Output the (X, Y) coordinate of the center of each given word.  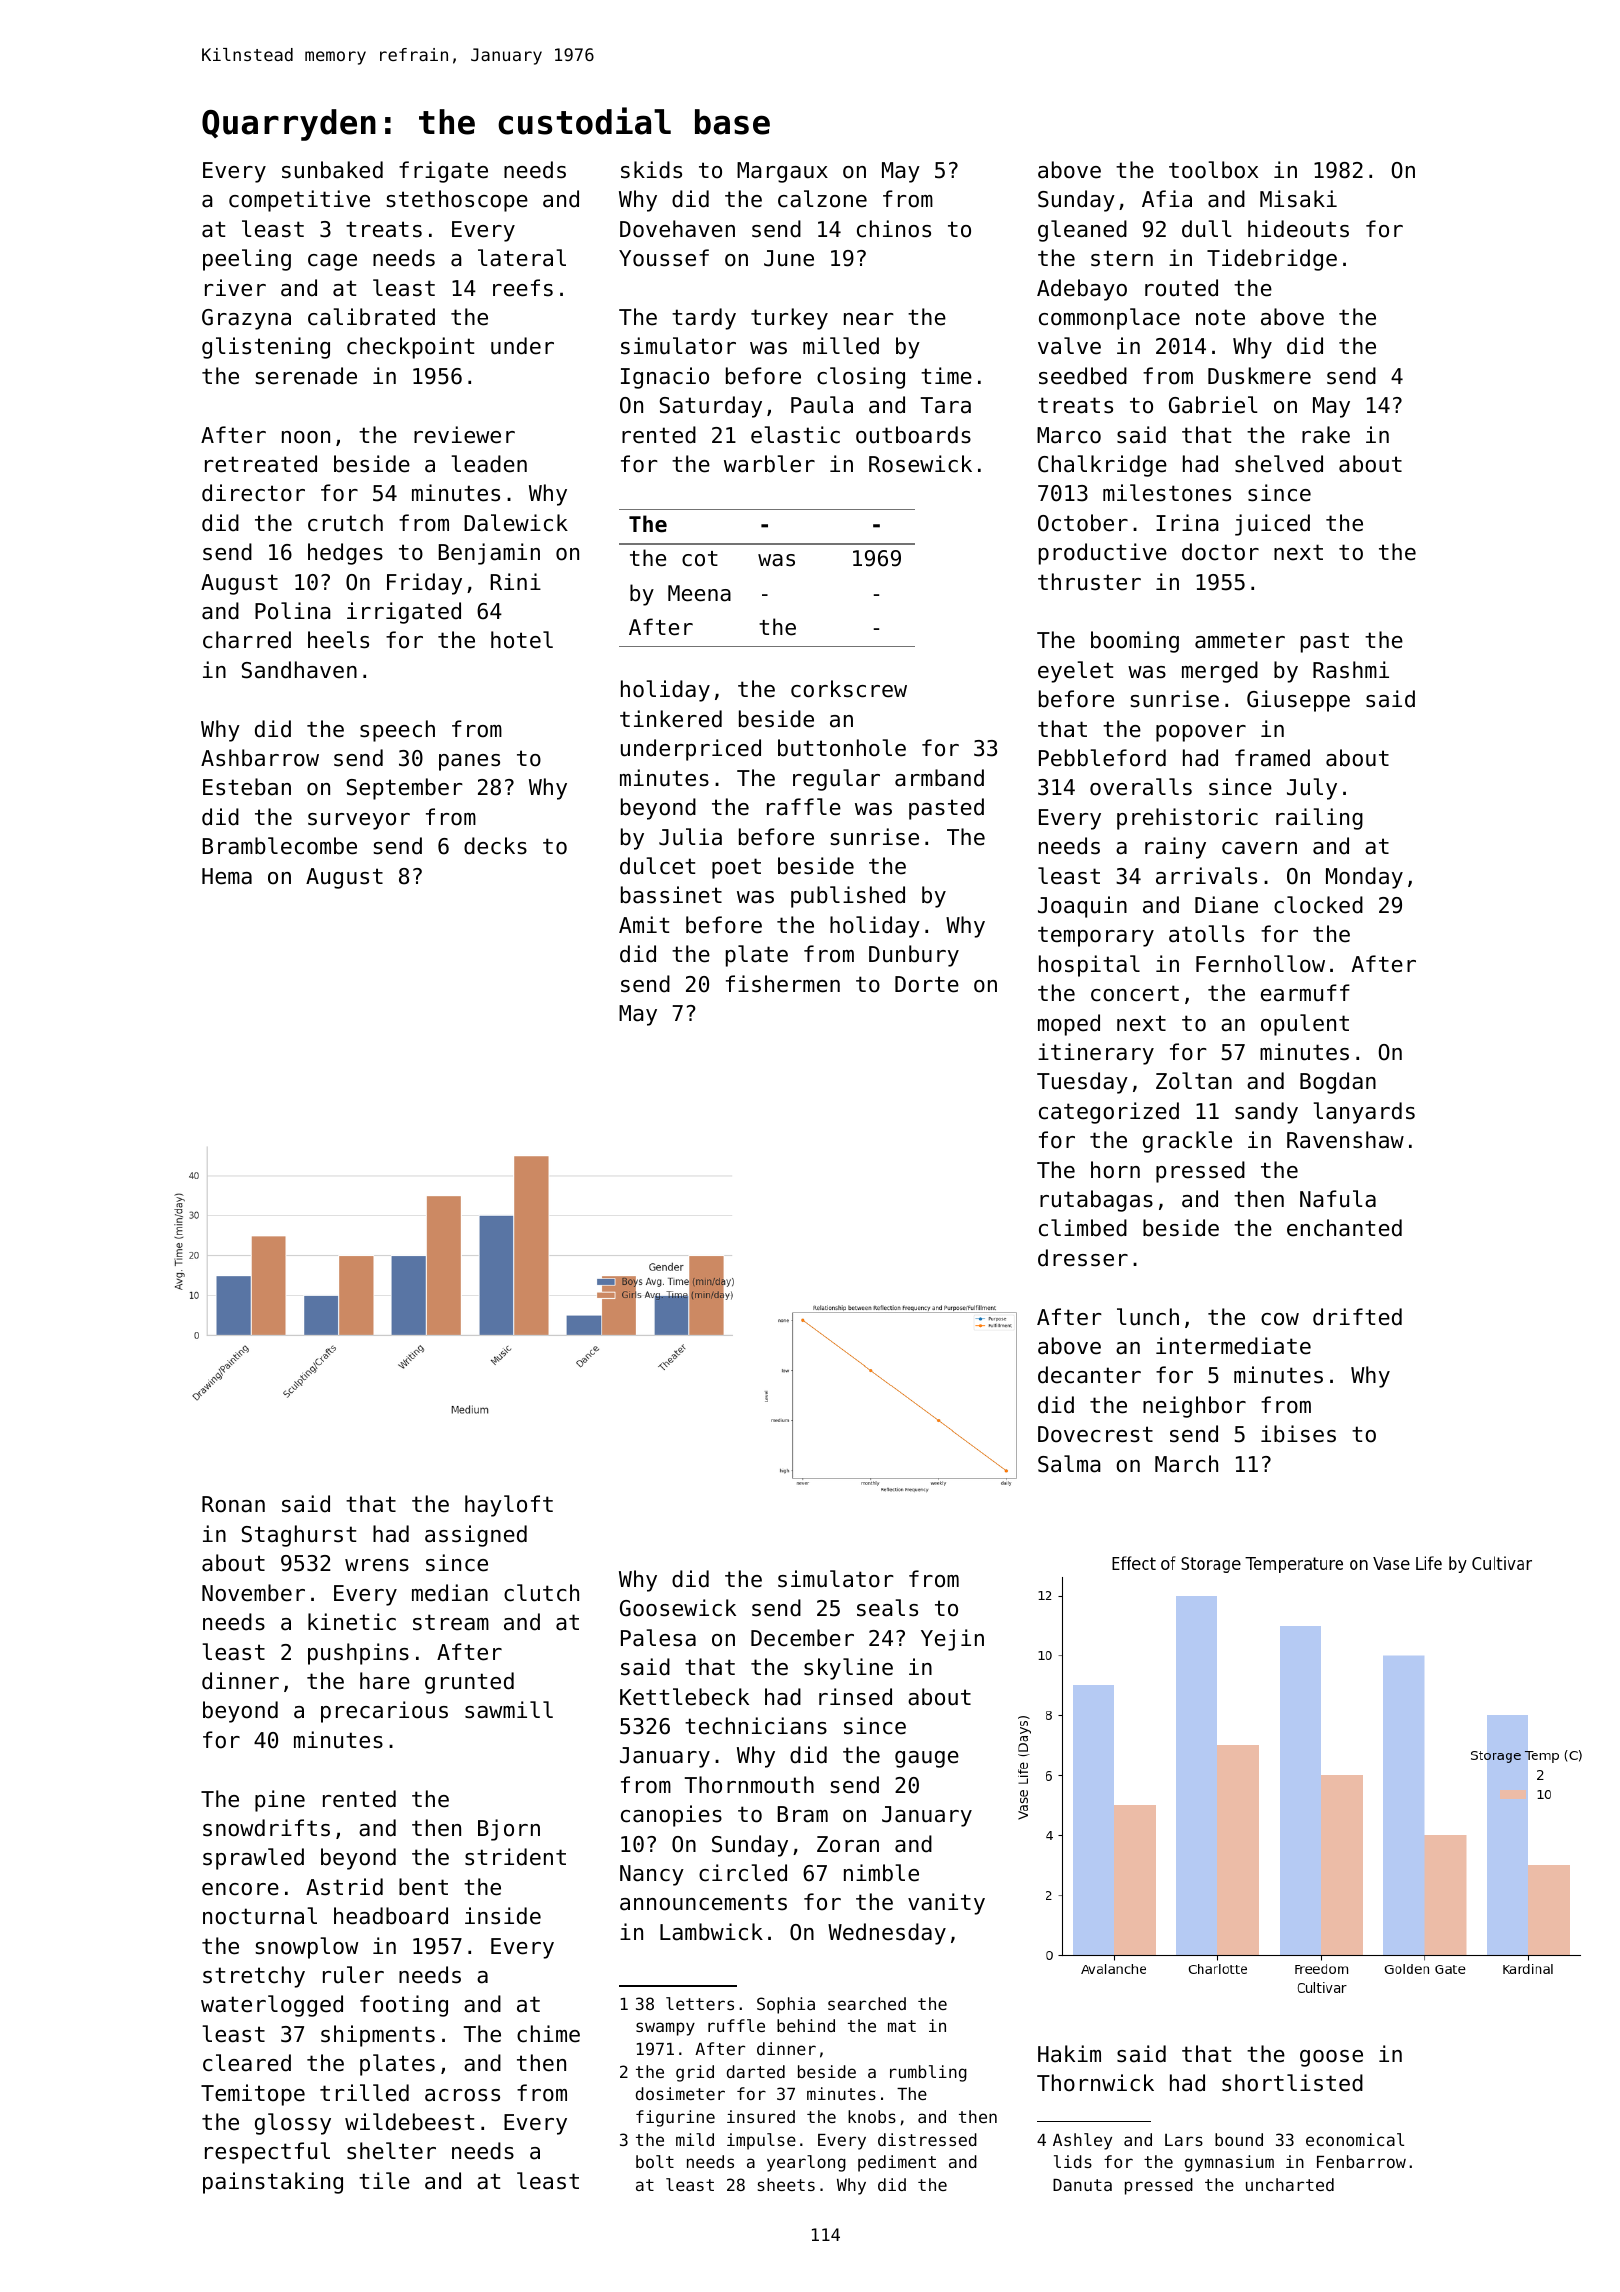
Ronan (233, 1504)
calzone (822, 199)
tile (384, 2181)
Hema (227, 876)
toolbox (1213, 170)
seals (887, 1608)
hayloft (509, 1506)
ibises (1298, 1434)
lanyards (1364, 1113)
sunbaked (332, 170)
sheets (786, 2184)
